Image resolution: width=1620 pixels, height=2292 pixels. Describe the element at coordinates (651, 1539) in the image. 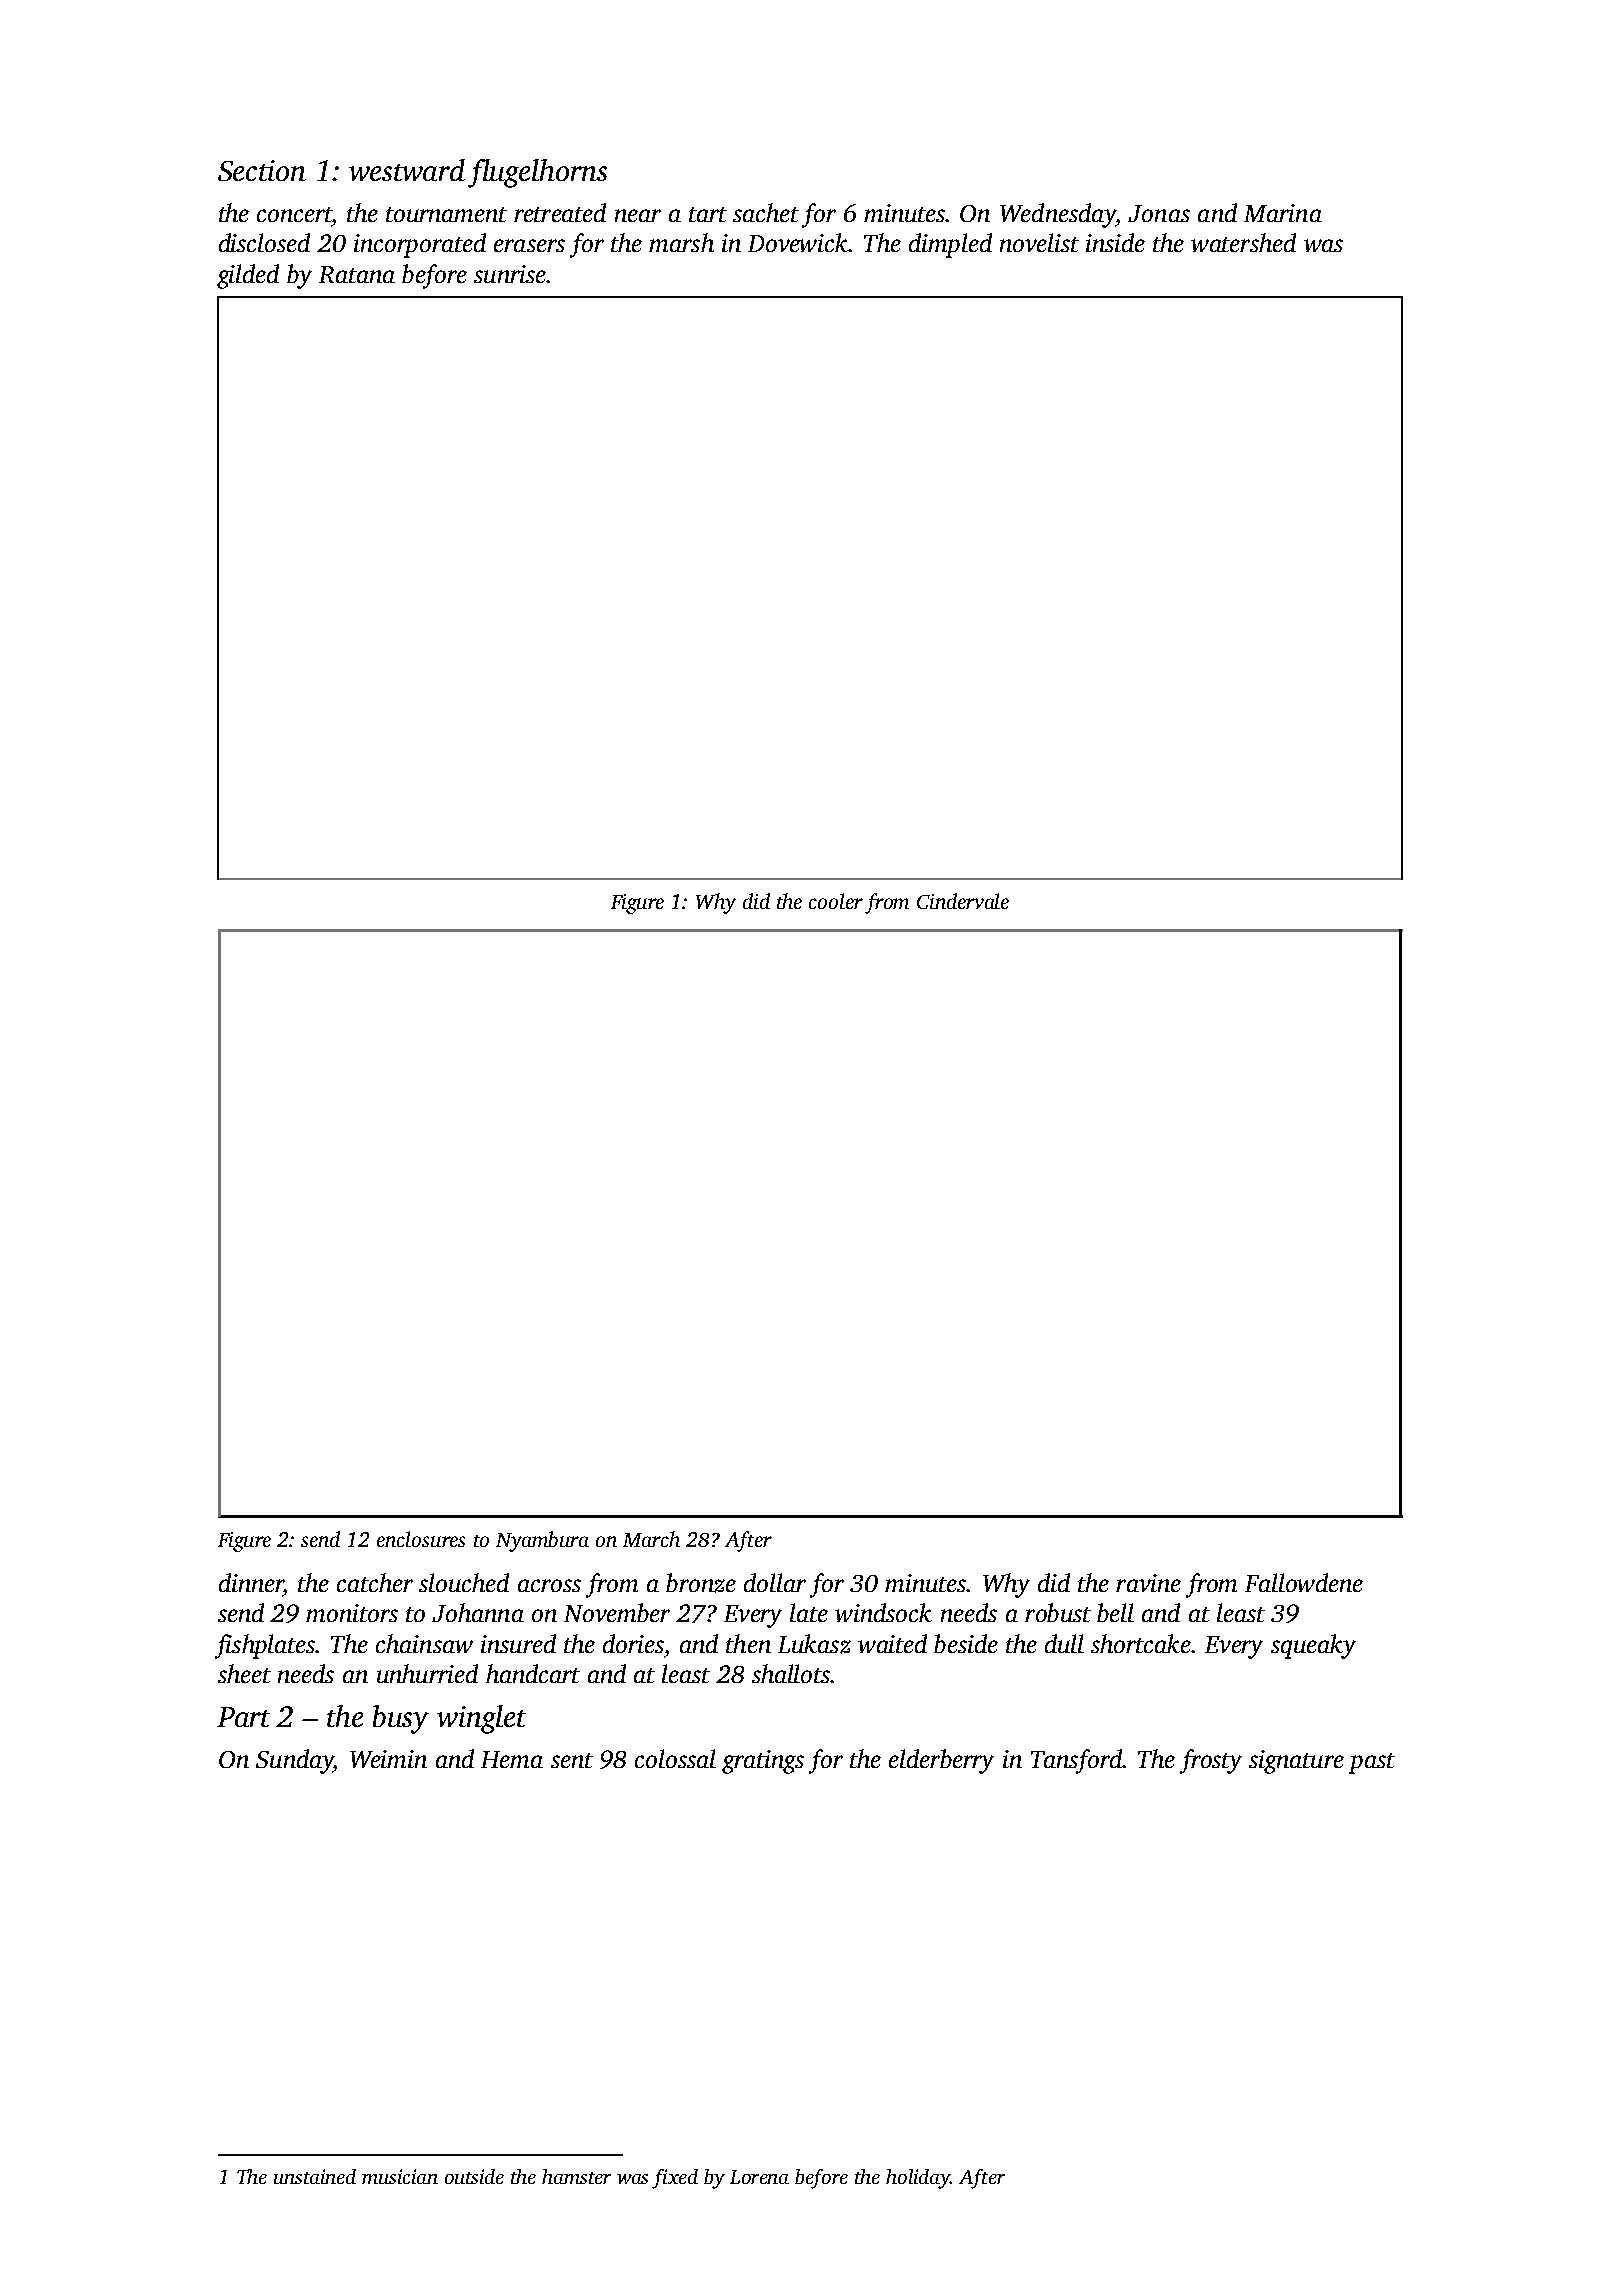

I see `March` at that location.
